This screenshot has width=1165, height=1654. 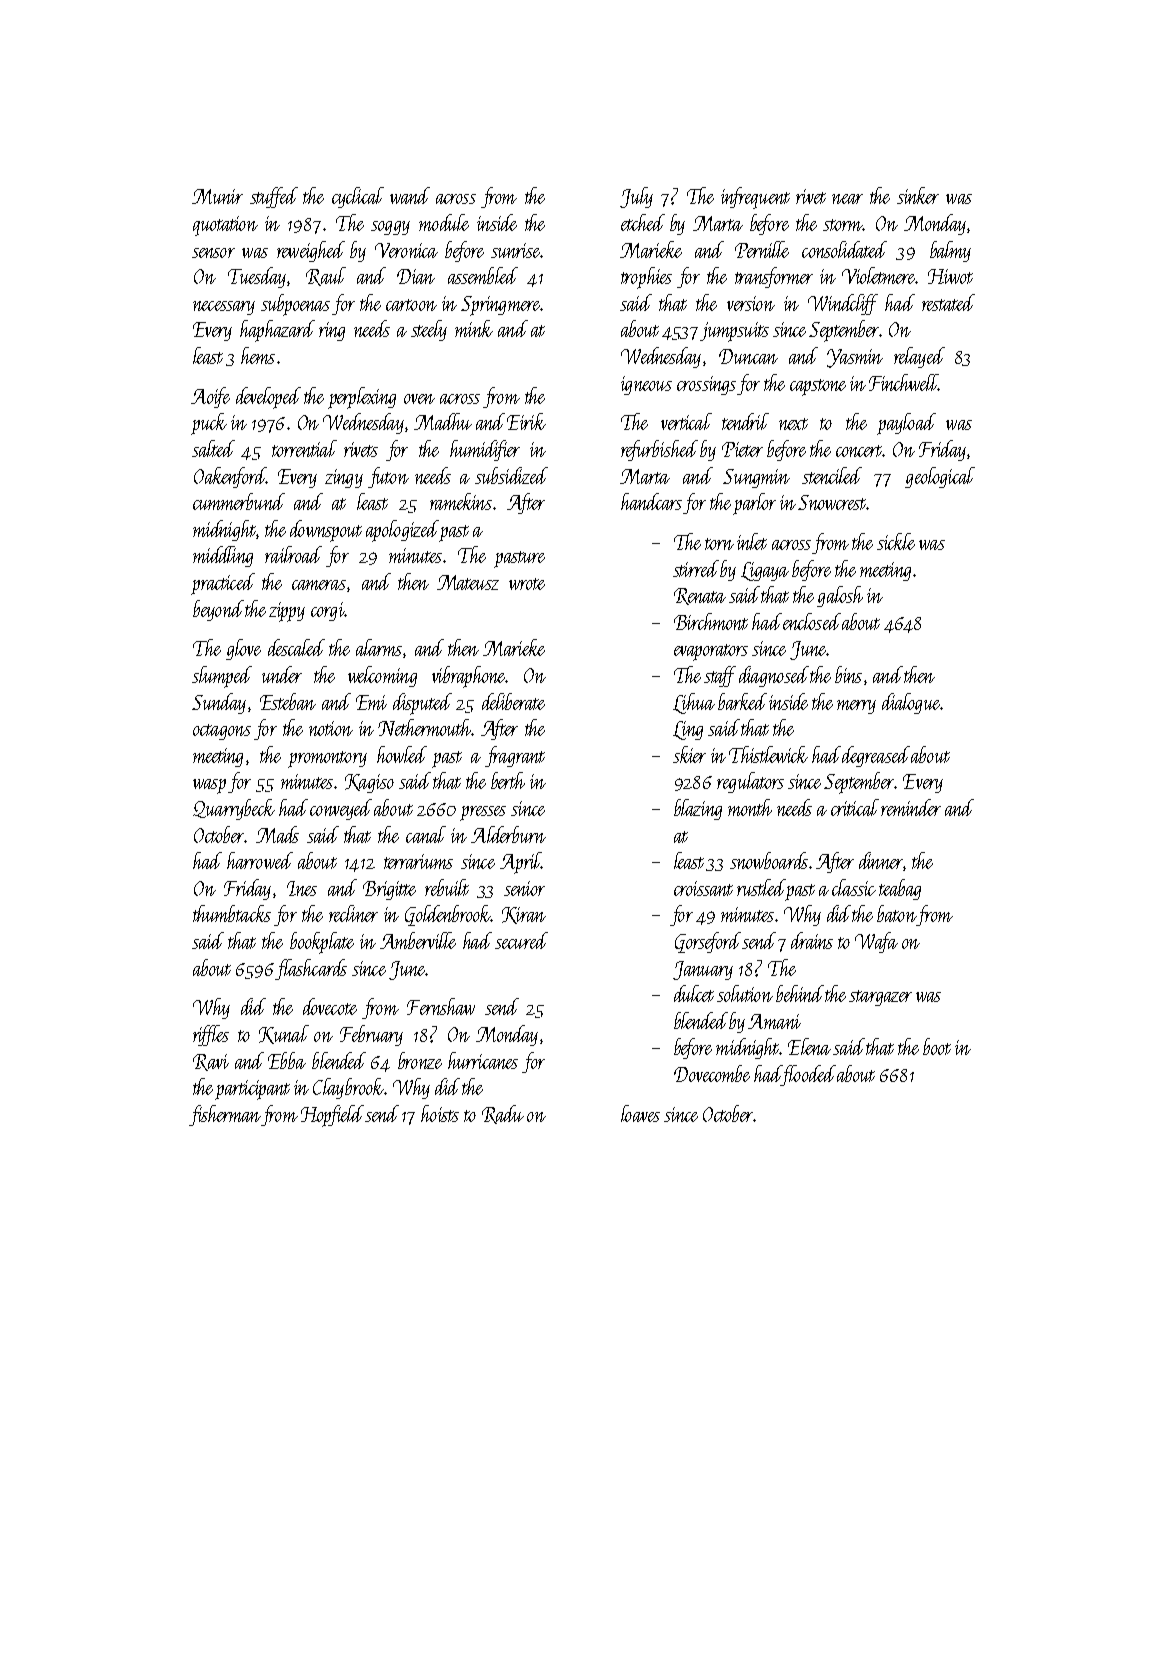 What do you see at coordinates (527, 584) in the screenshot?
I see `wrote` at bounding box center [527, 584].
